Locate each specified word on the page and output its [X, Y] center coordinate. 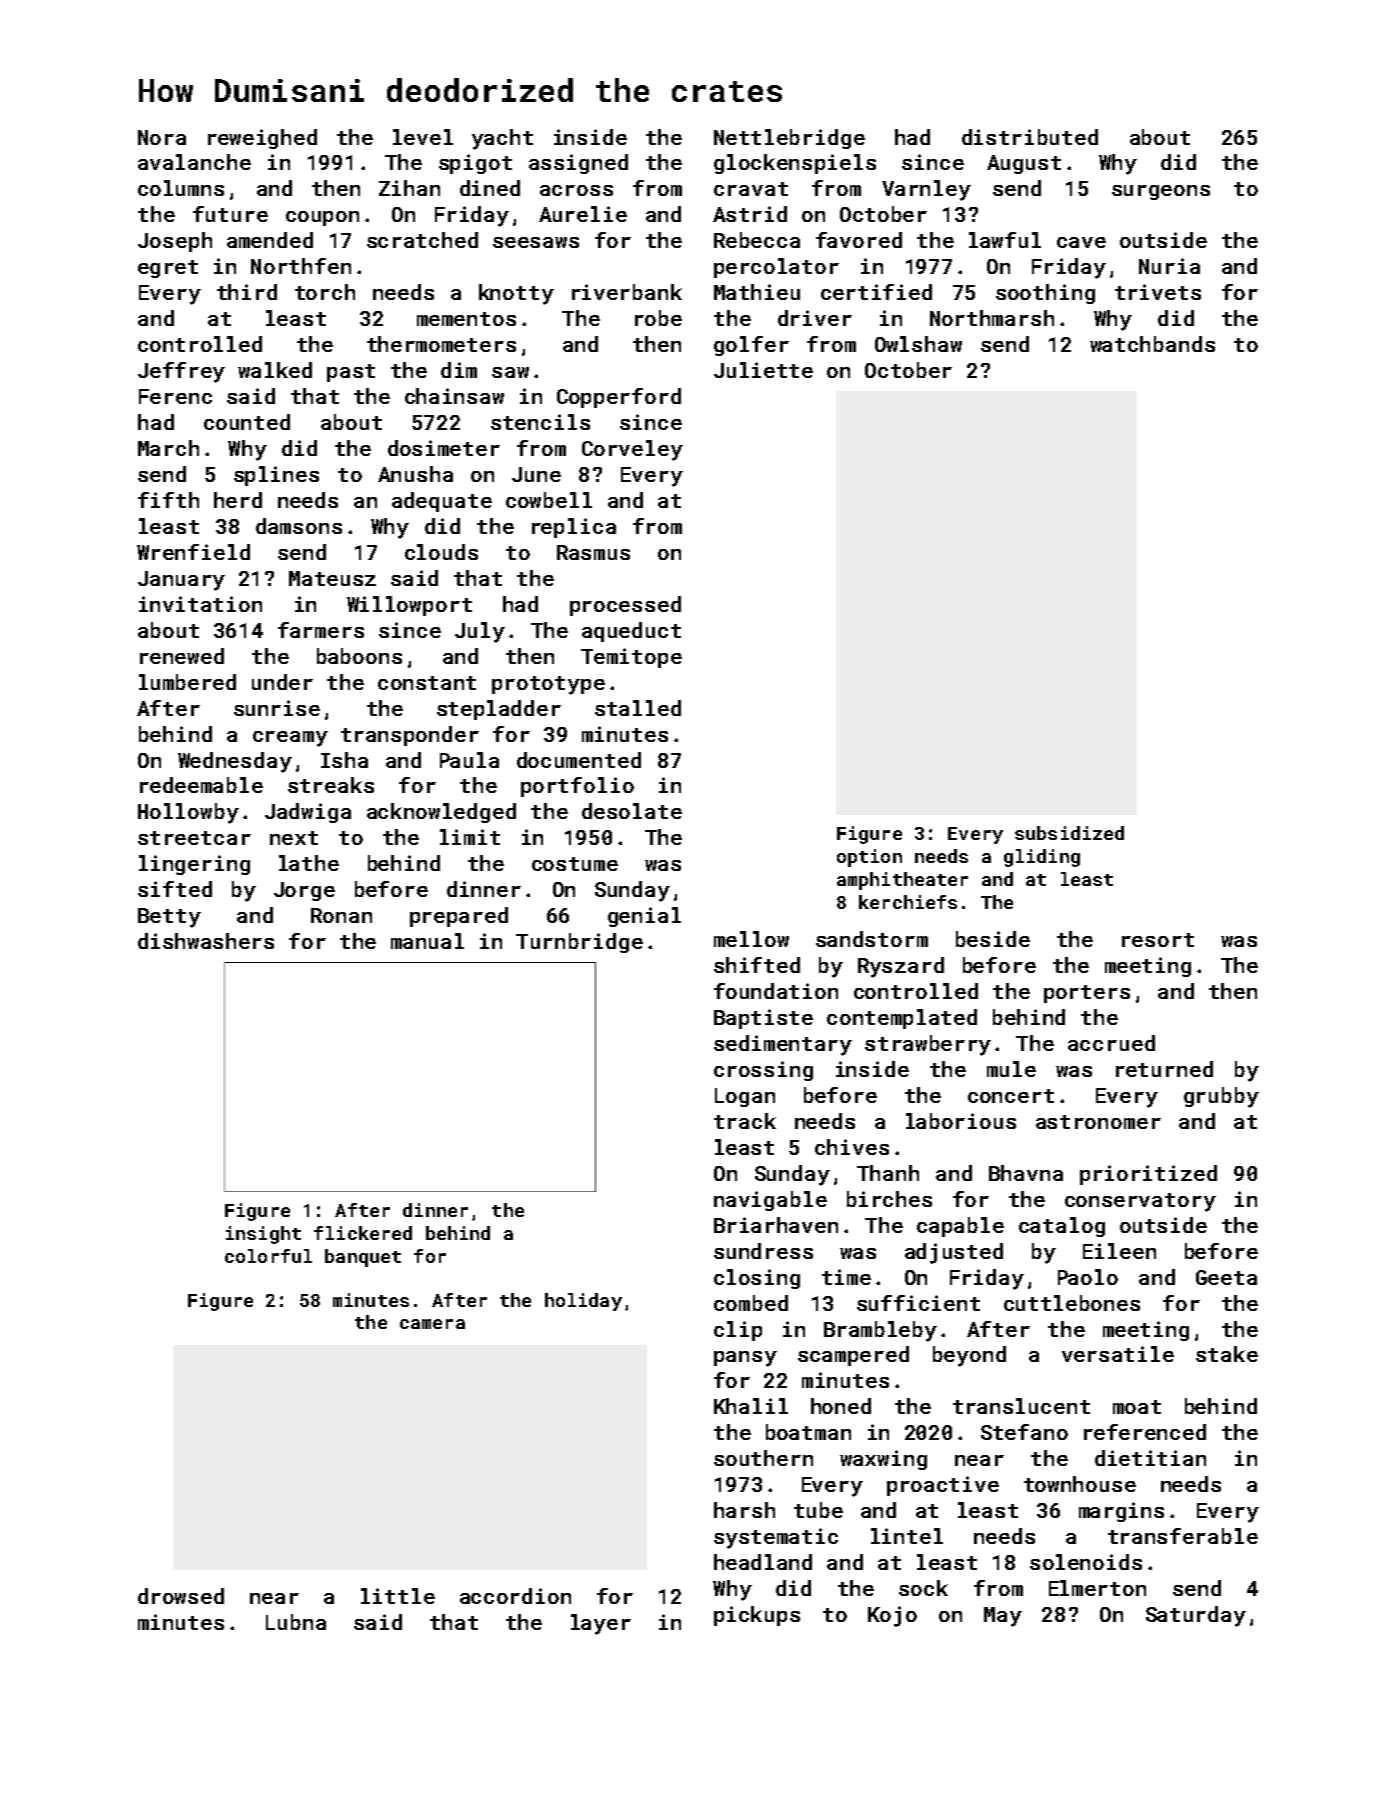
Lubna [296, 1622]
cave [1081, 242]
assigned [578, 164]
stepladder [499, 710]
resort [1158, 940]
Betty [169, 918]
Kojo [892, 1616]
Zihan [409, 188]
